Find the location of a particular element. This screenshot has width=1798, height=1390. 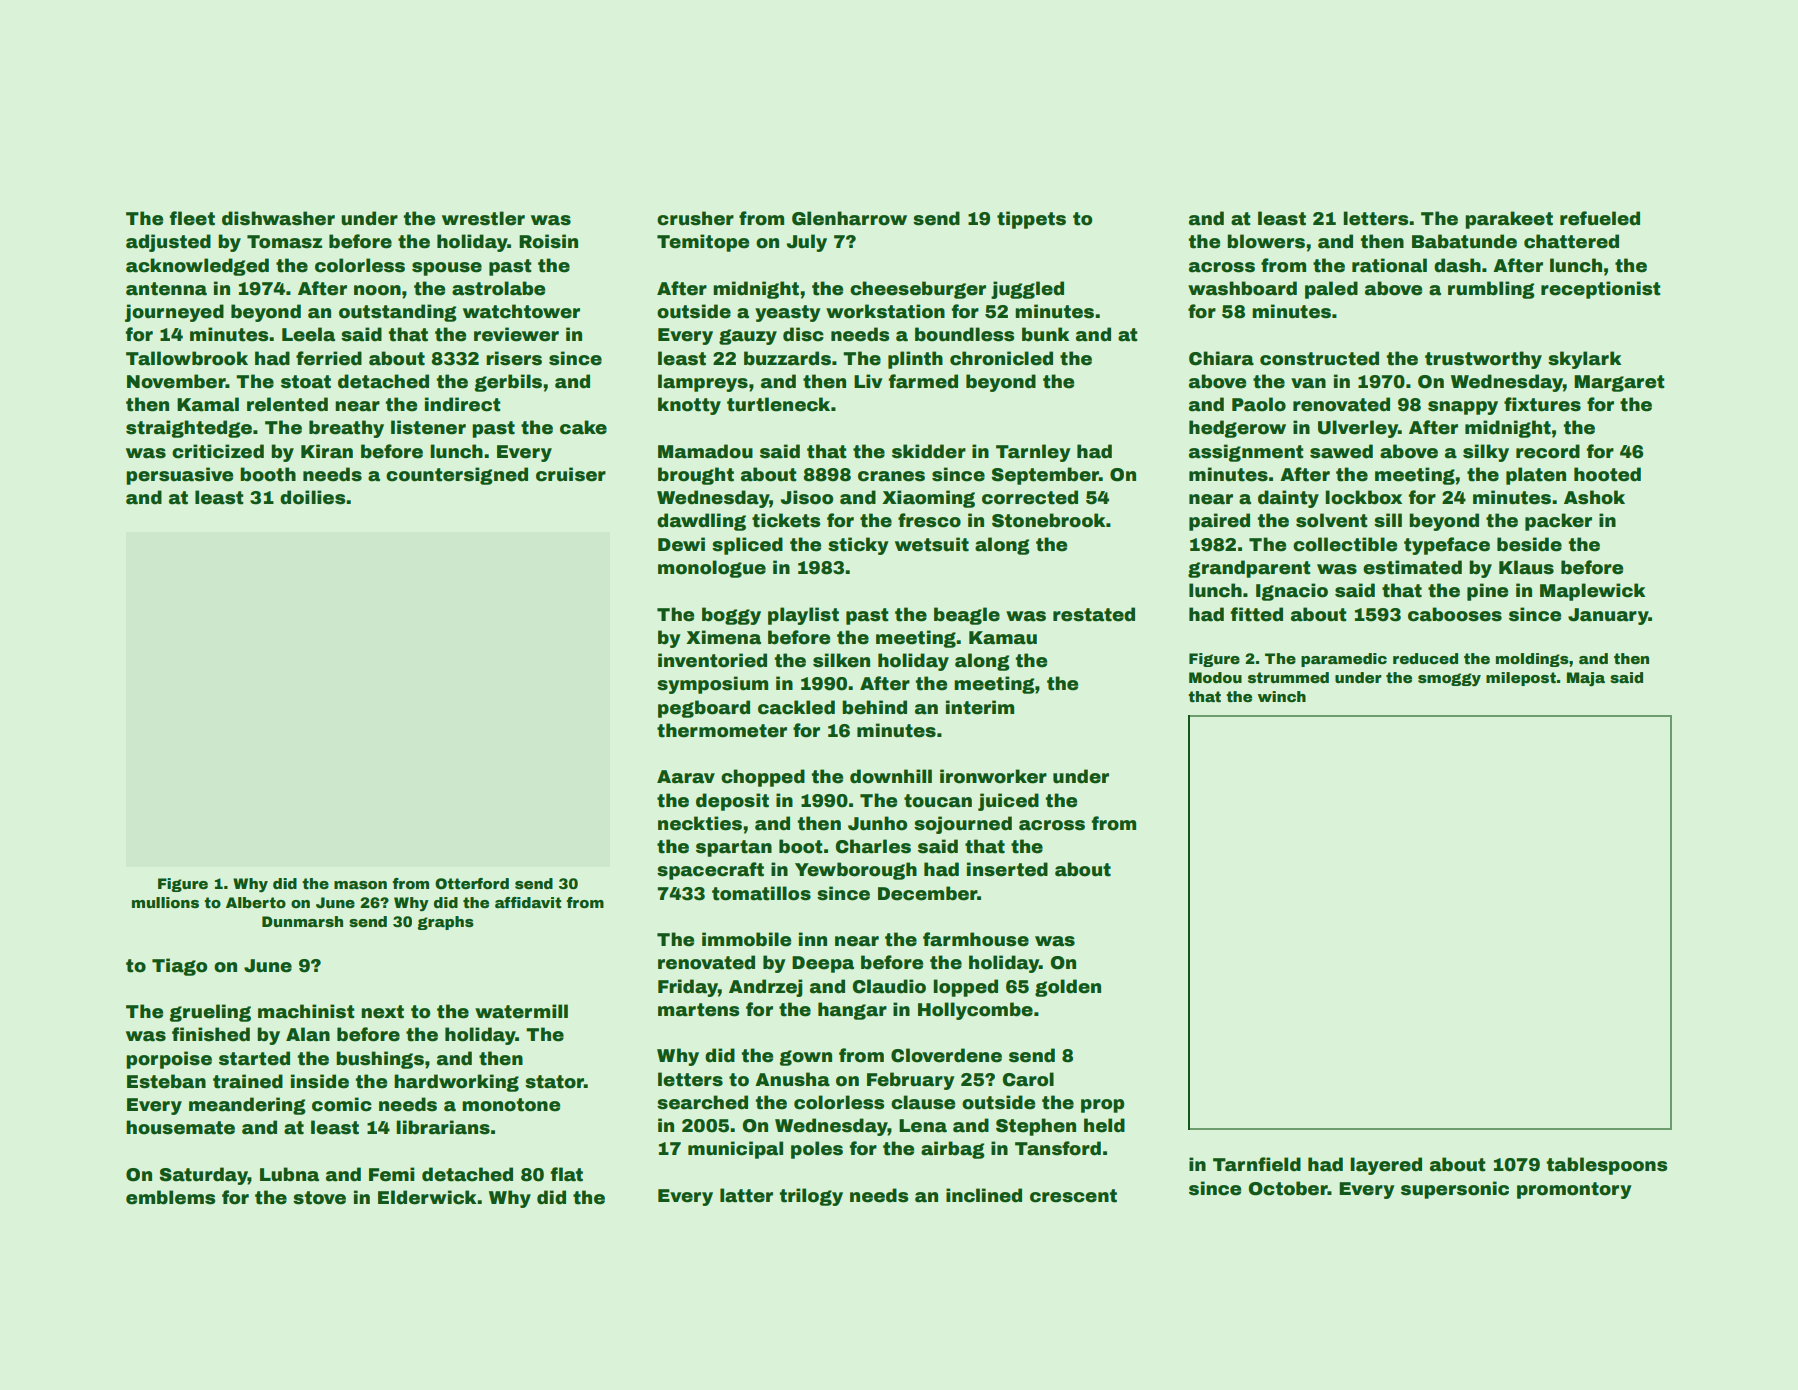

pegboard is located at coordinates (704, 709).
